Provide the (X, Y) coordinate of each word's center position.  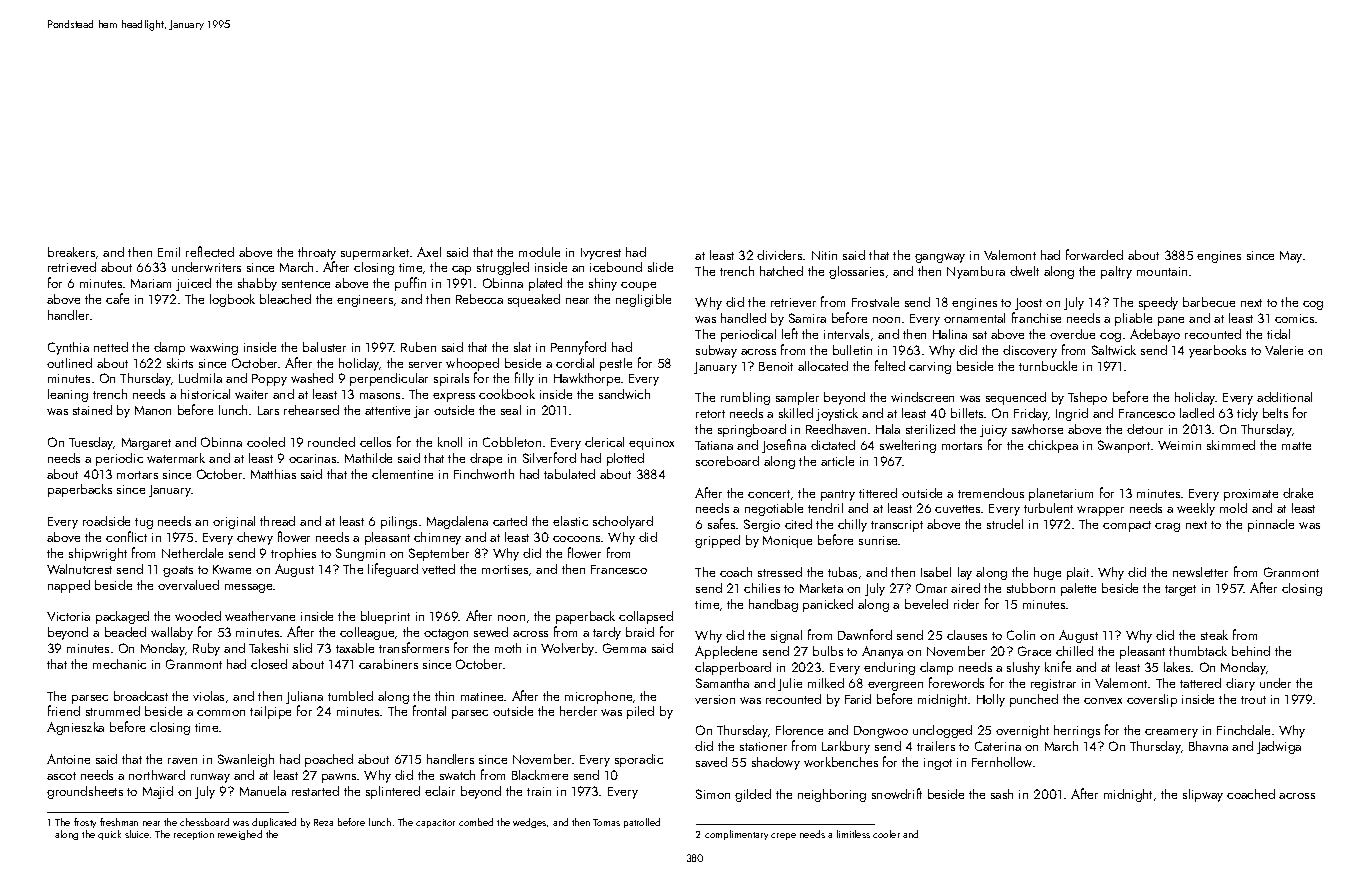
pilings (399, 522)
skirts (180, 363)
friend (64, 710)
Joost (1028, 304)
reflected (210, 251)
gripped (717, 541)
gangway (940, 258)
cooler (886, 834)
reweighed (240, 835)
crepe (783, 836)
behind (1251, 651)
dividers (779, 255)
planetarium (1061, 494)
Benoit (776, 366)
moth (508, 648)
